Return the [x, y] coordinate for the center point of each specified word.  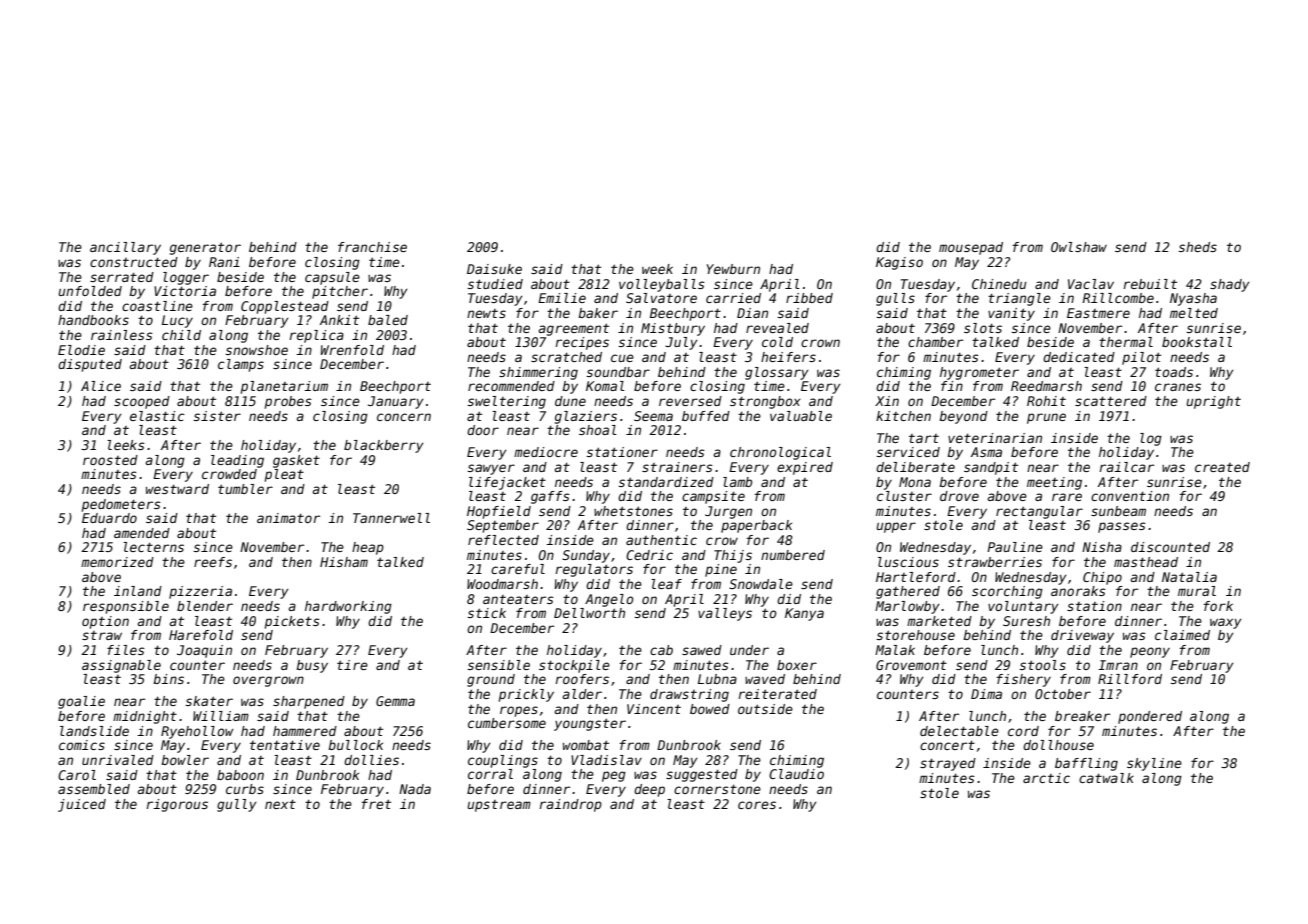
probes [288, 402]
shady [1230, 285]
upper [896, 527]
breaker [1082, 716]
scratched [566, 357]
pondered [1150, 717]
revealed [777, 328]
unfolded [90, 291]
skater [209, 701]
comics [82, 745]
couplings [503, 761]
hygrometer [979, 373]
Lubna [717, 679]
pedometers [121, 505]
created [1222, 467]
